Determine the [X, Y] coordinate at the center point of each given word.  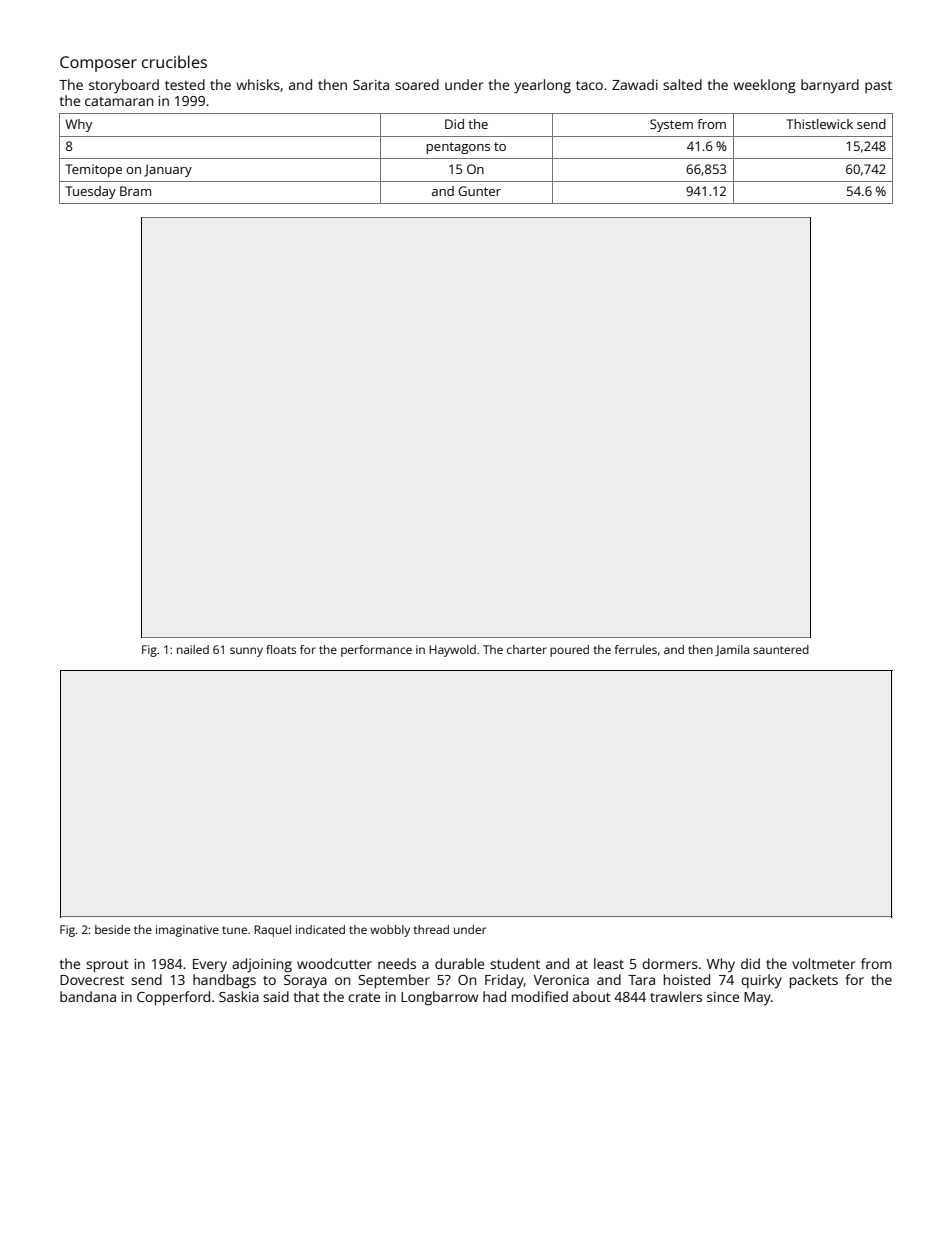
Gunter [479, 191]
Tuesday [90, 192]
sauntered [781, 649]
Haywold [452, 651]
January [168, 170]
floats [281, 649]
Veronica [561, 980]
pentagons [458, 148]
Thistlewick [819, 124]
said [276, 996]
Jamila [732, 650]
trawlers [676, 996]
